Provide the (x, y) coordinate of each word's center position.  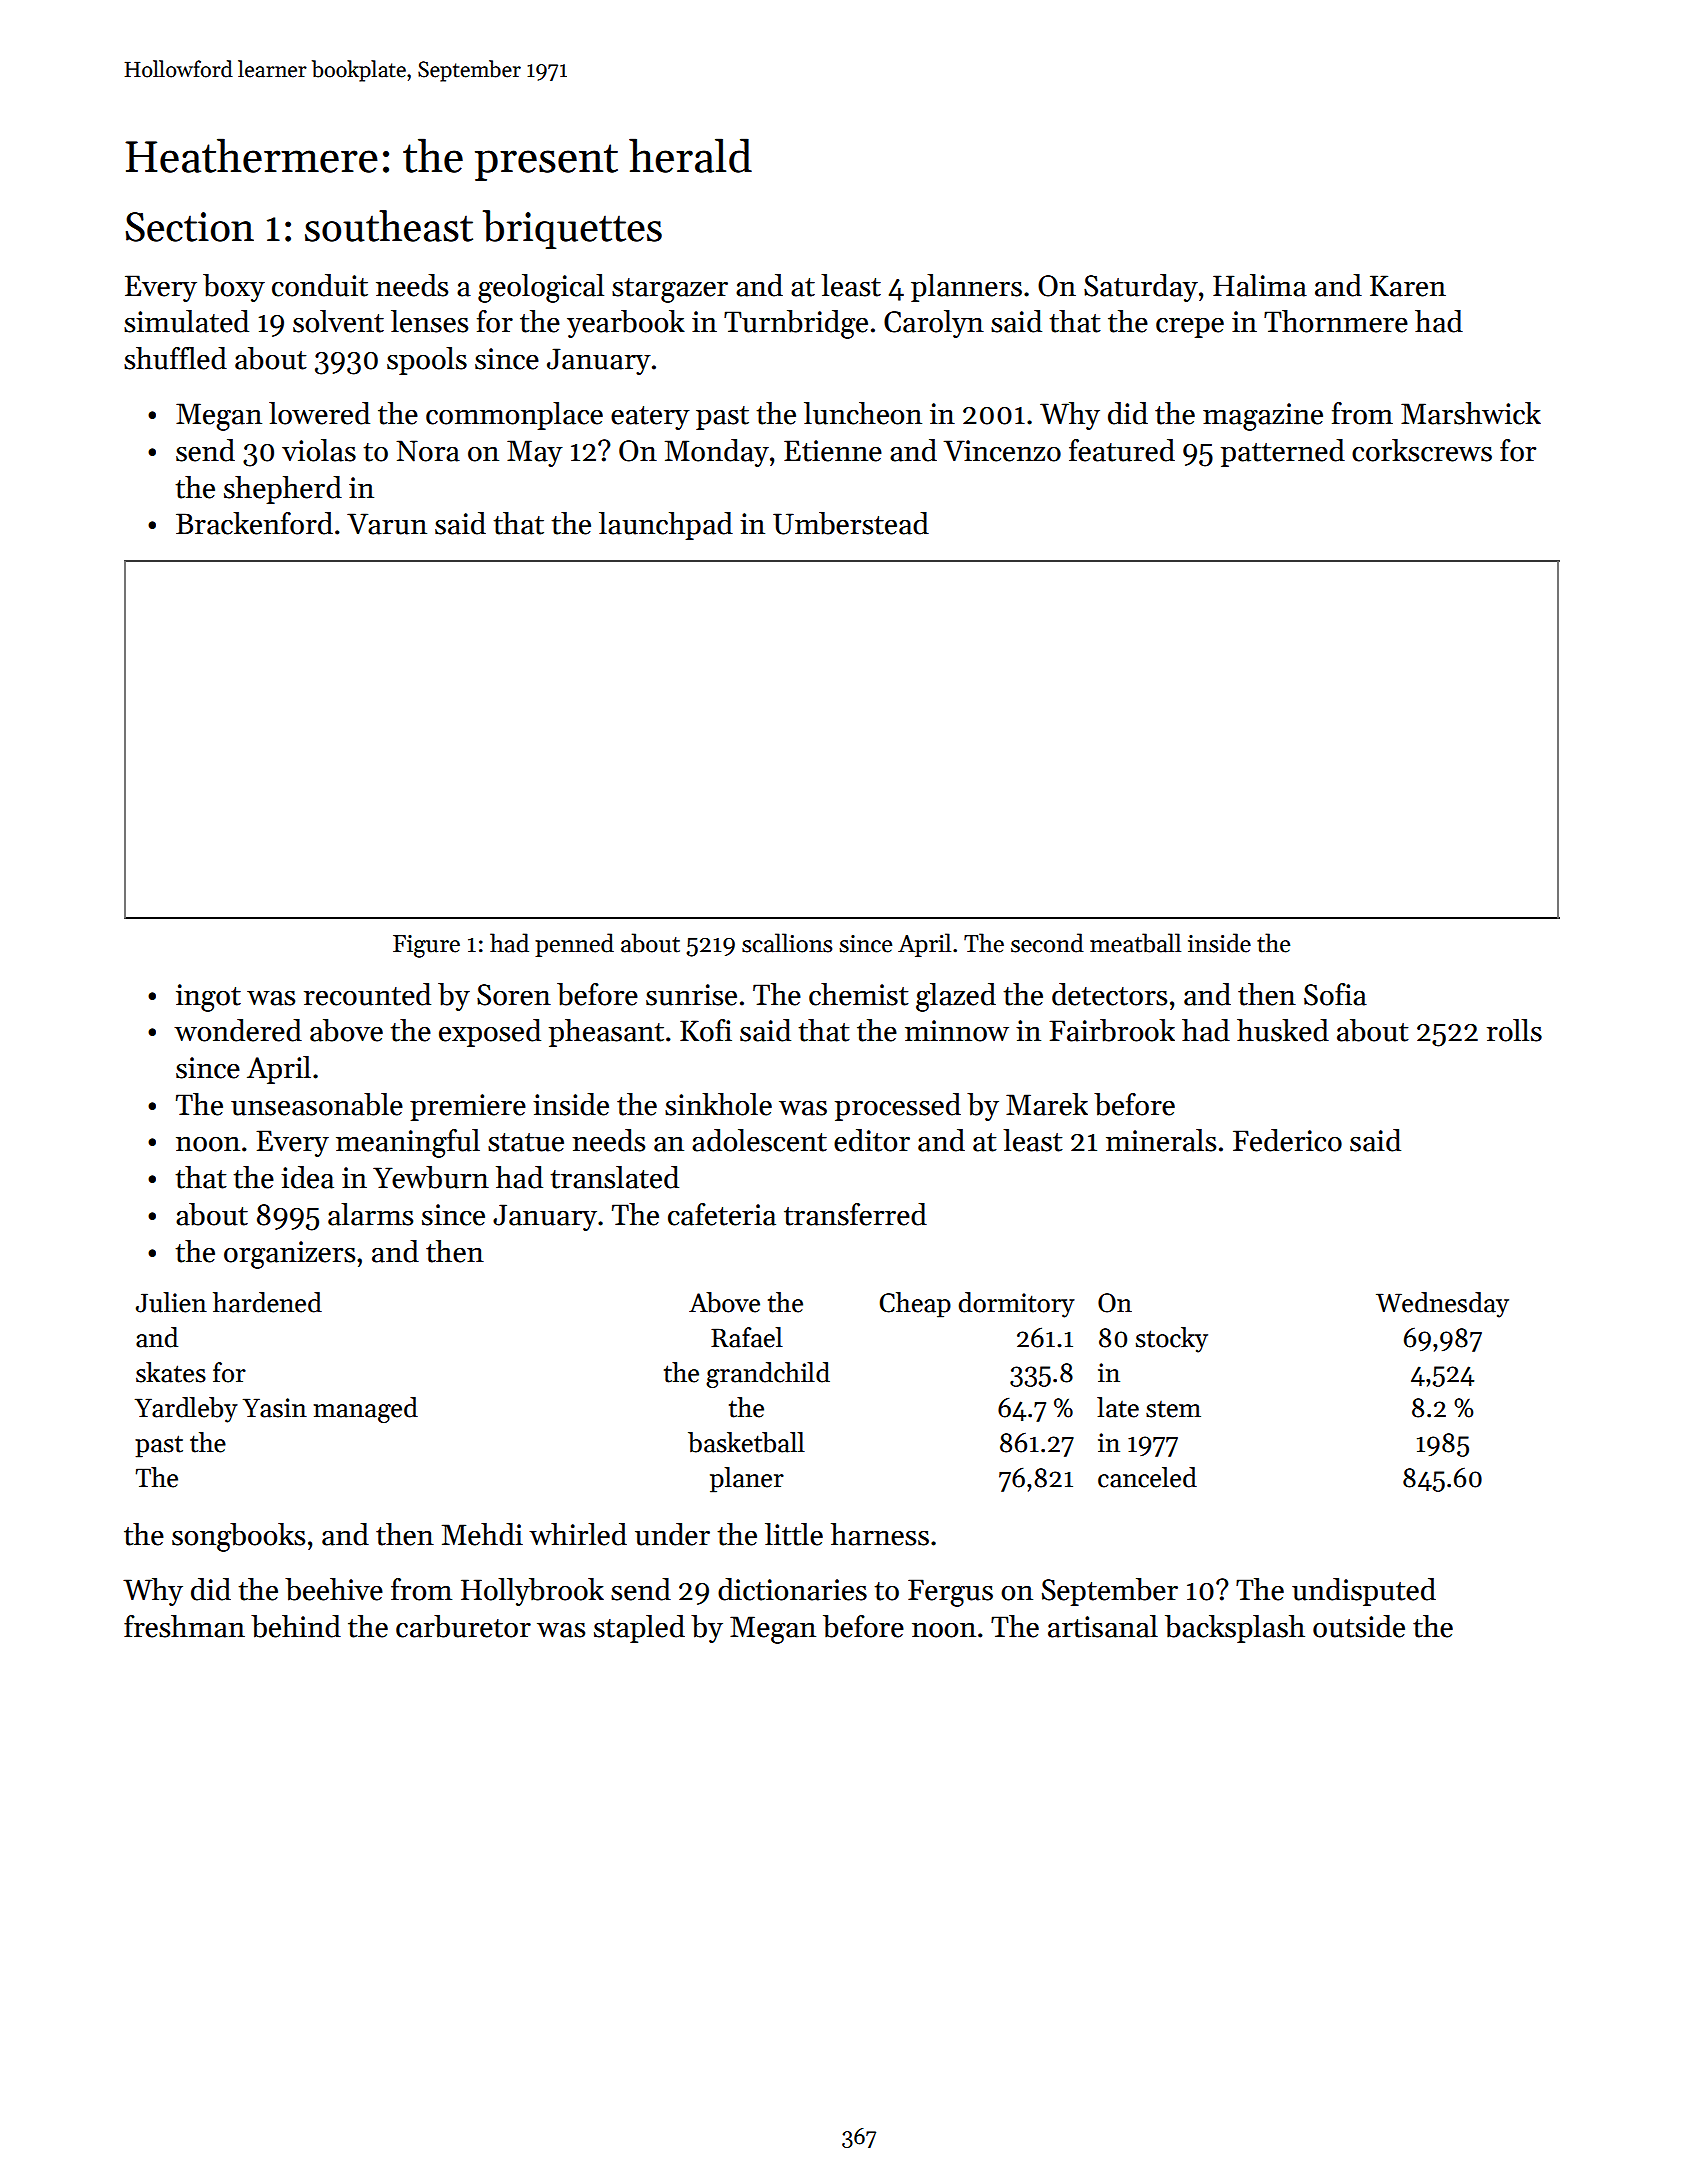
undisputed (1364, 1592)
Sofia (1335, 994)
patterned (1283, 453)
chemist (859, 994)
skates (171, 1372)
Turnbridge (796, 324)
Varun (387, 524)
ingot (208, 998)
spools (427, 361)
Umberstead (851, 523)
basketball (746, 1442)
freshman (184, 1626)
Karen (1408, 286)
